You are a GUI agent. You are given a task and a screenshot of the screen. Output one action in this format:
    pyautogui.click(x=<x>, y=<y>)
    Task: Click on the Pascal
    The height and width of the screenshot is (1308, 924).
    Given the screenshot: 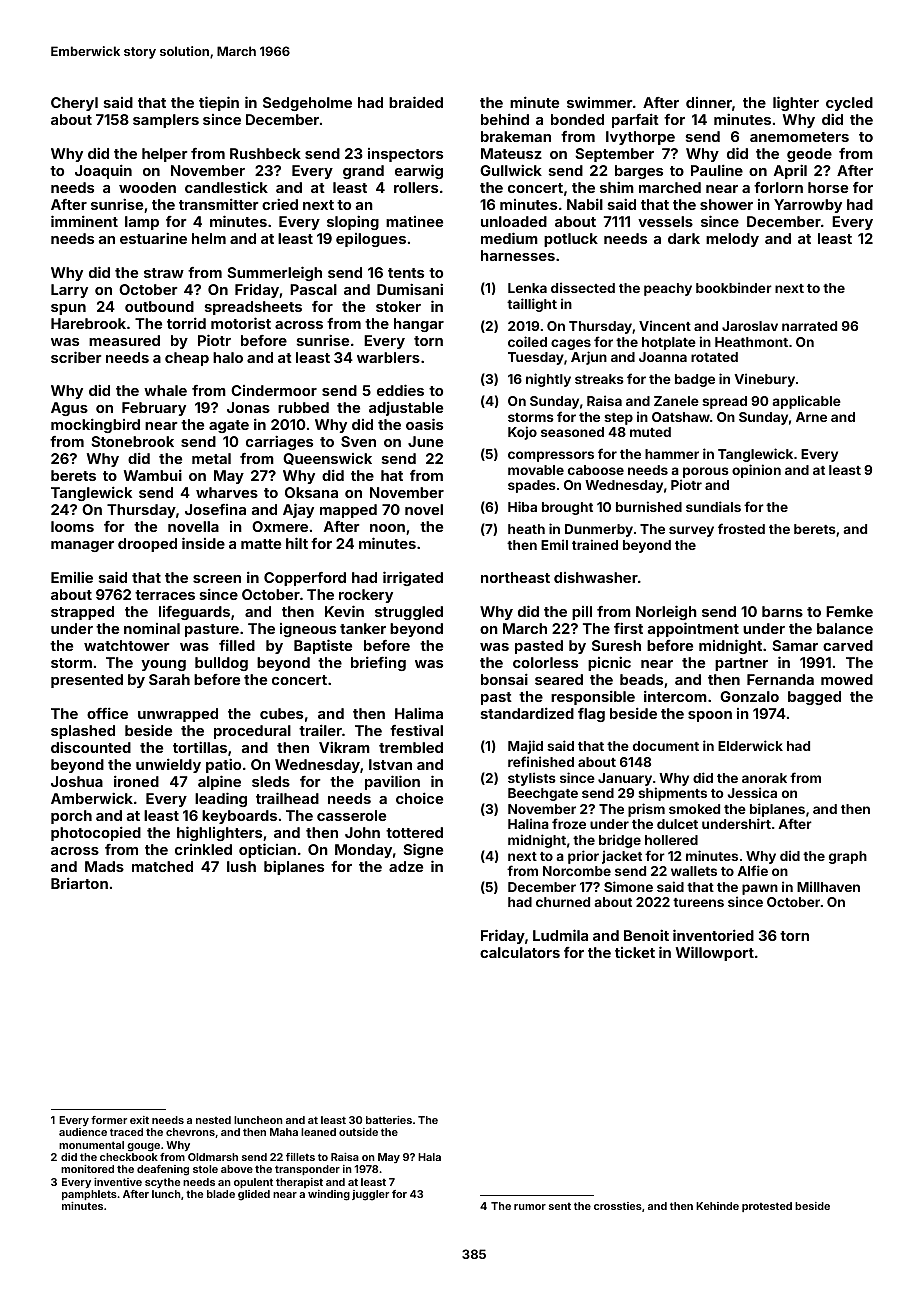 What is the action you would take?
    pyautogui.click(x=313, y=289)
